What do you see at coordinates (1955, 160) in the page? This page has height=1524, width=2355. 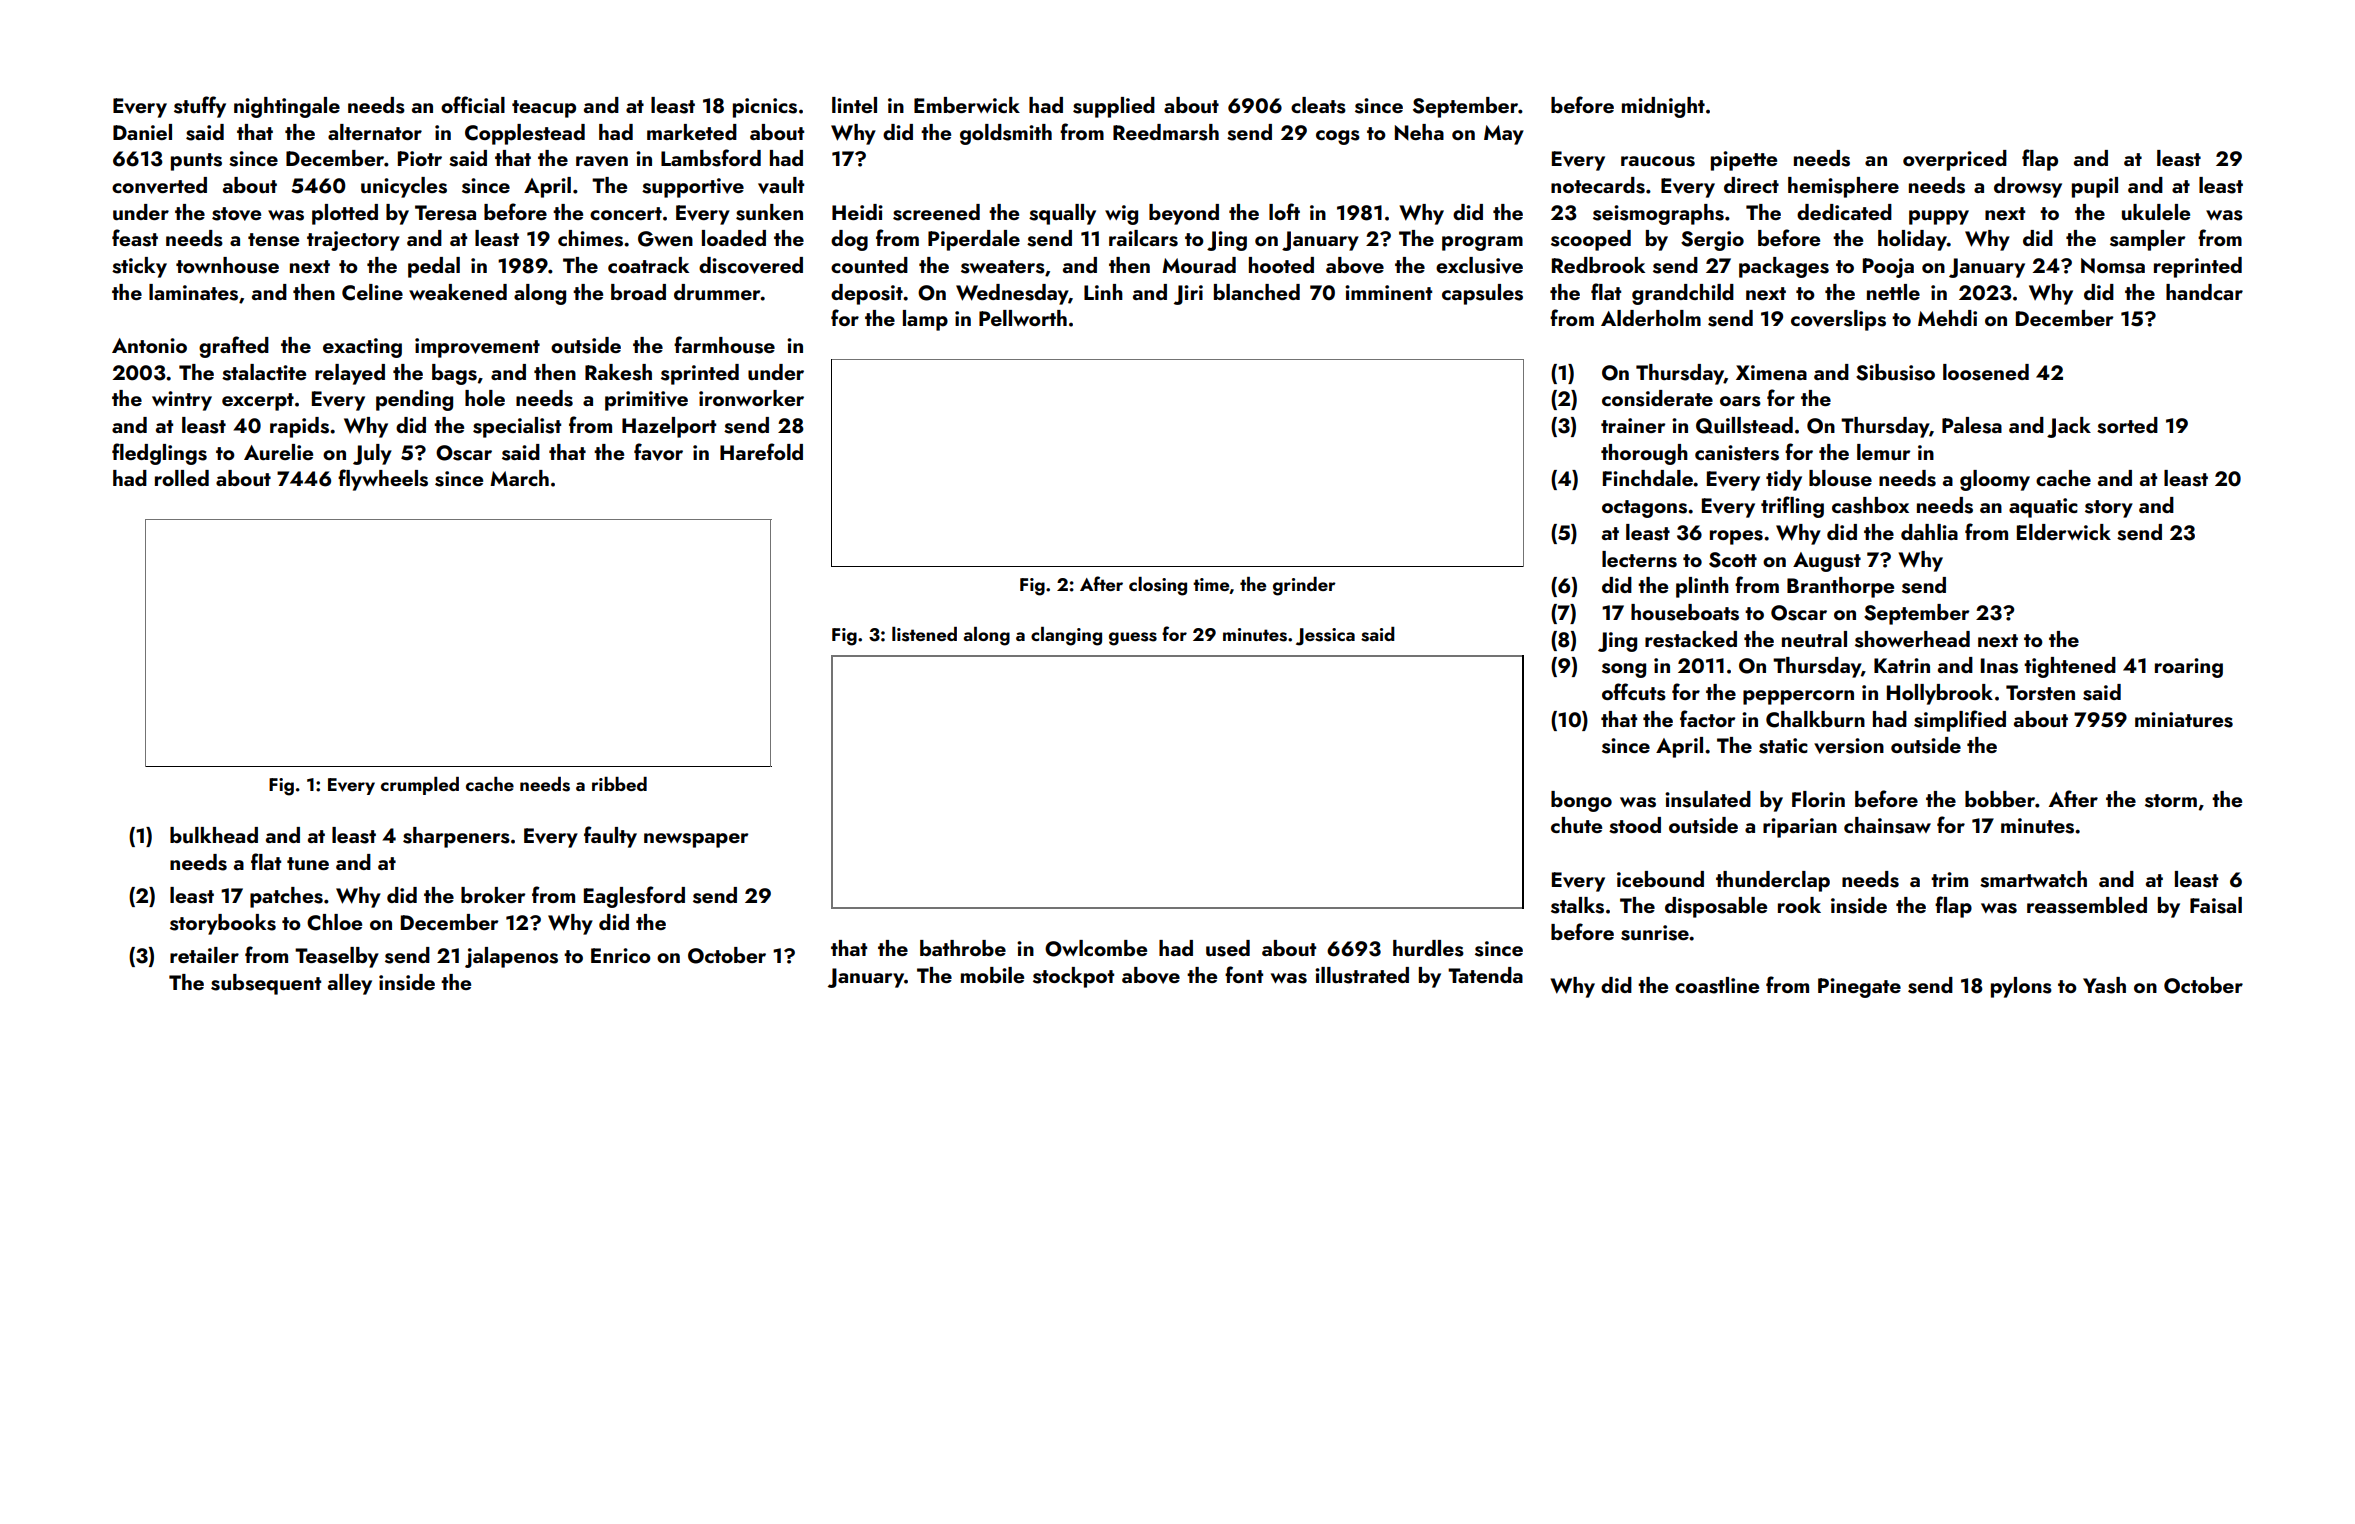 I see `overpriced` at bounding box center [1955, 160].
